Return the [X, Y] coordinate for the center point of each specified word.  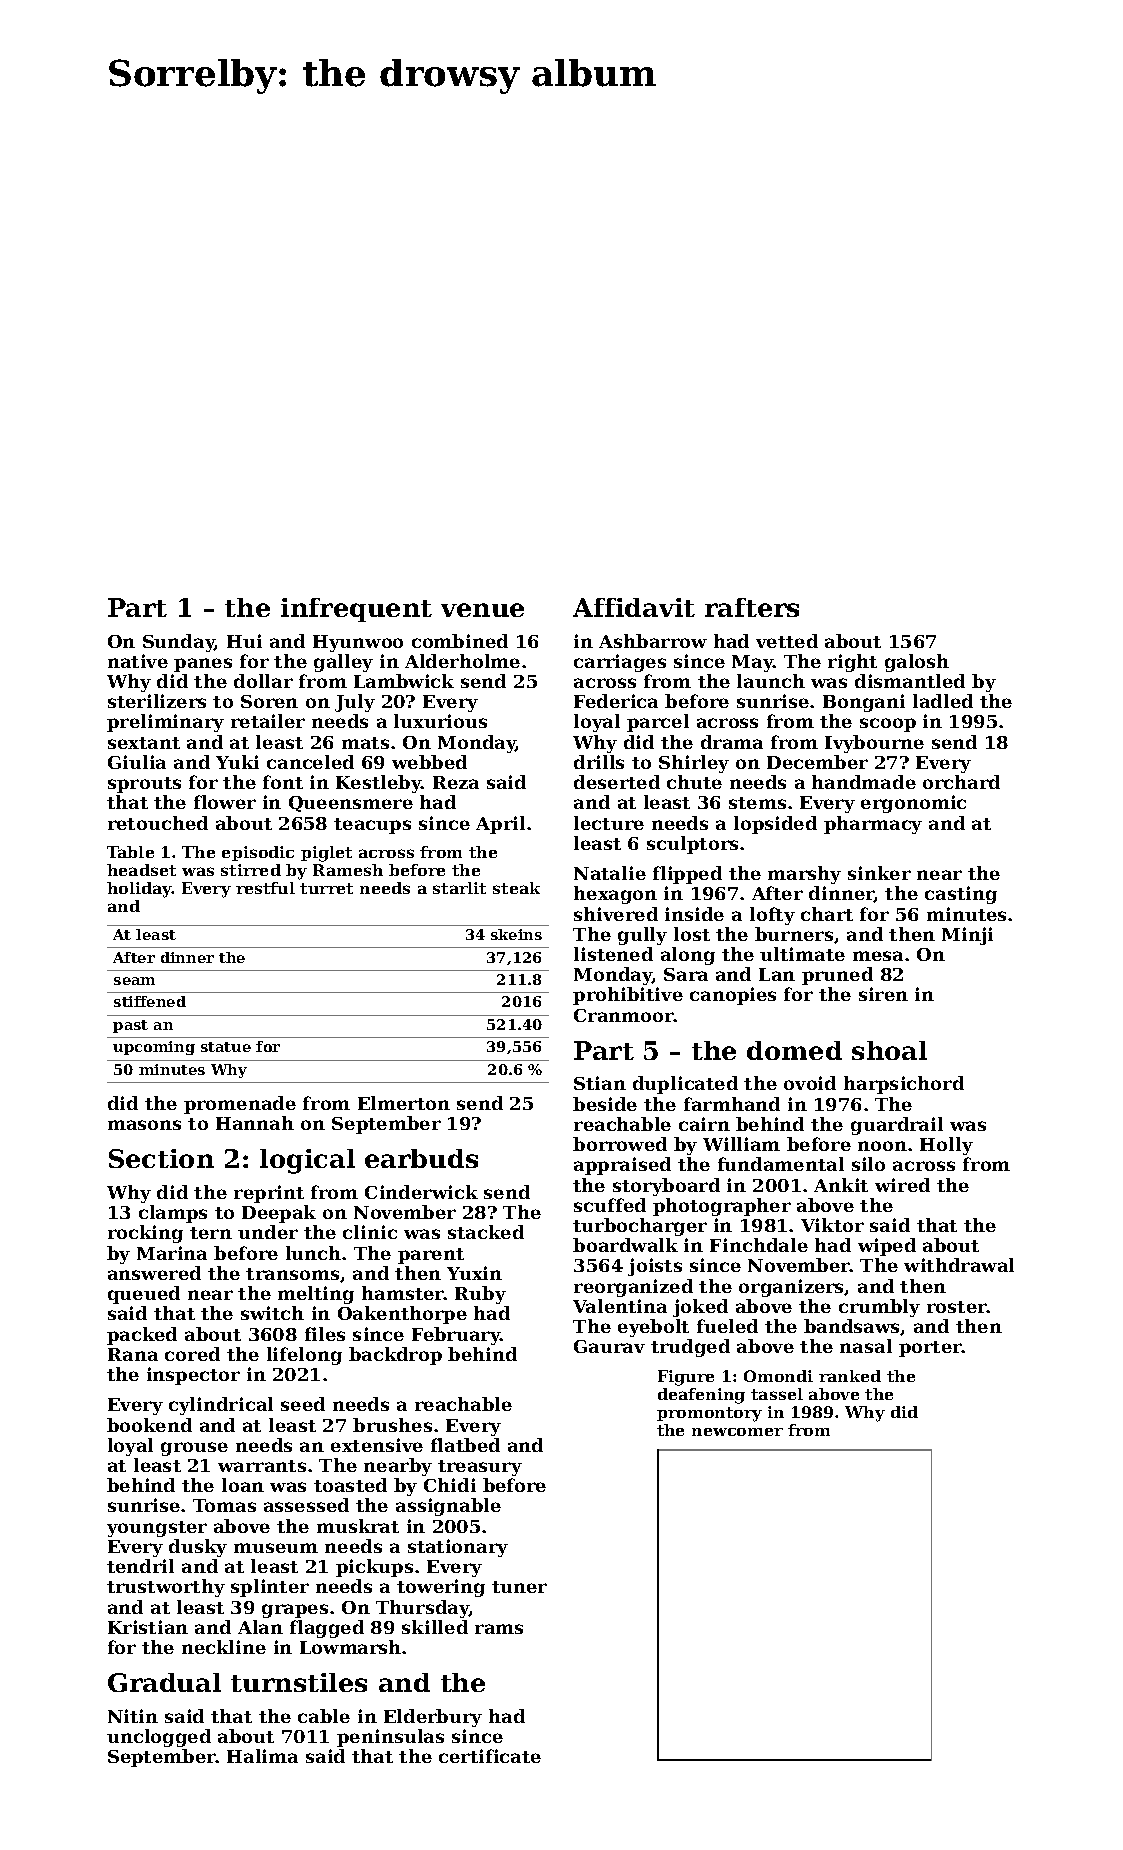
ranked [850, 1376]
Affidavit [634, 607]
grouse [194, 1449]
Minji [967, 936]
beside [605, 1104]
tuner [519, 1587]
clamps [173, 1214]
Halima [262, 1756]
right [852, 663]
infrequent [356, 610]
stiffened [150, 1001]
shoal [889, 1050]
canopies [733, 996]
